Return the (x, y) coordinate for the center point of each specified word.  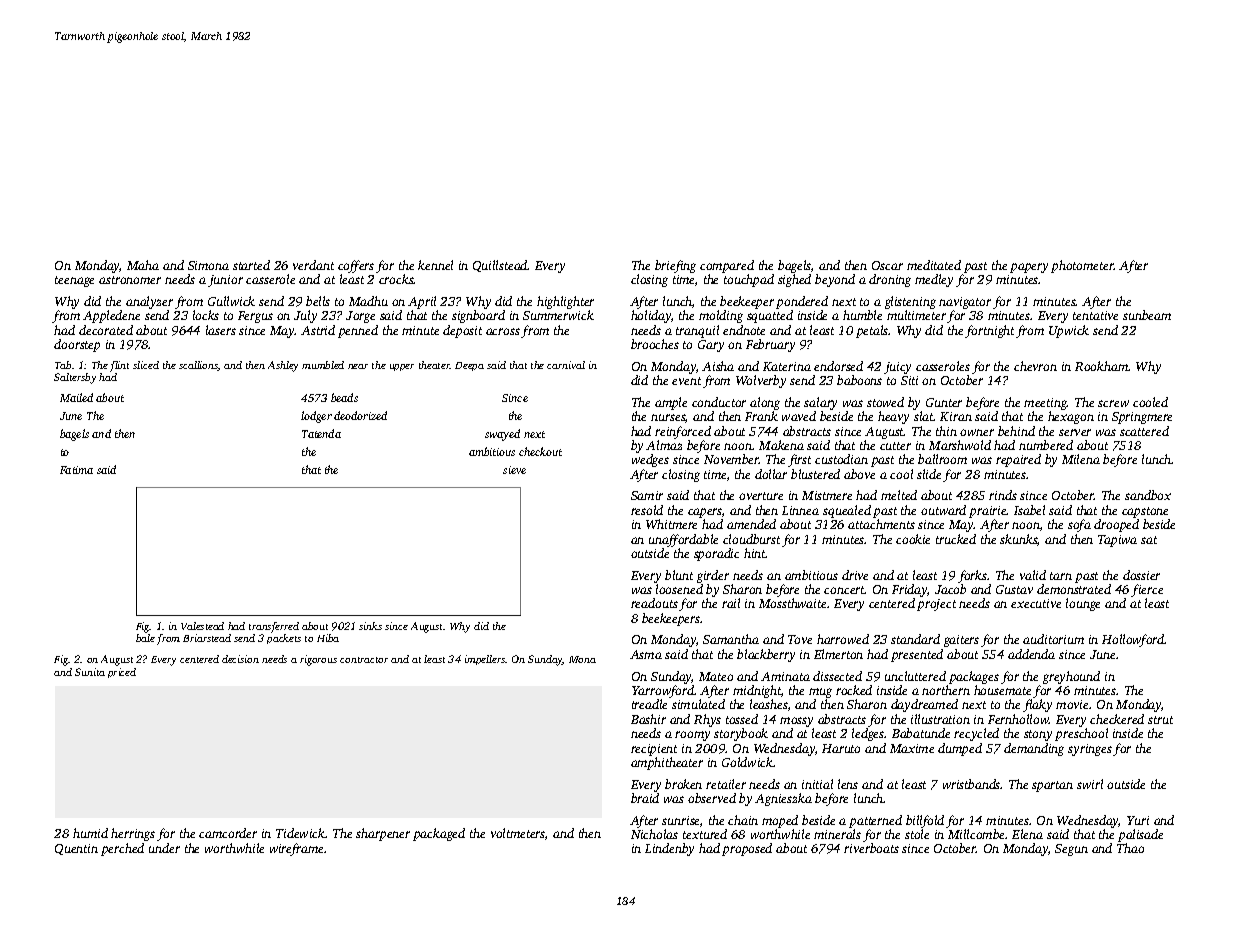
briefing (675, 266)
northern (946, 690)
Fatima (76, 470)
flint (119, 366)
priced (122, 673)
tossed (742, 719)
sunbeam (1147, 315)
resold (647, 510)
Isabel (1029, 510)
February (770, 345)
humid (90, 833)
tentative (1095, 315)
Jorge (360, 317)
